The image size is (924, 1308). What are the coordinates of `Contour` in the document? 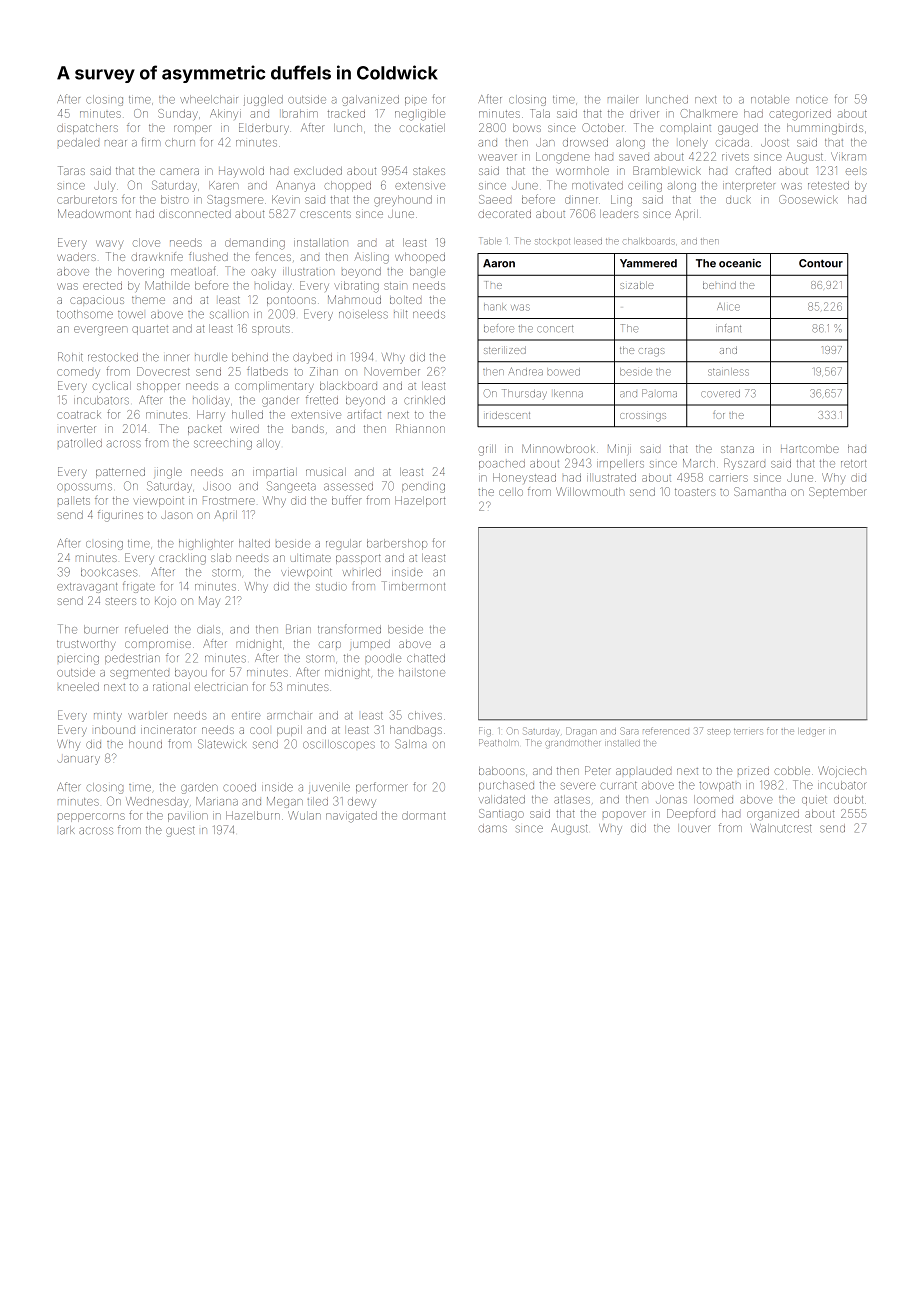 It's located at (821, 263).
